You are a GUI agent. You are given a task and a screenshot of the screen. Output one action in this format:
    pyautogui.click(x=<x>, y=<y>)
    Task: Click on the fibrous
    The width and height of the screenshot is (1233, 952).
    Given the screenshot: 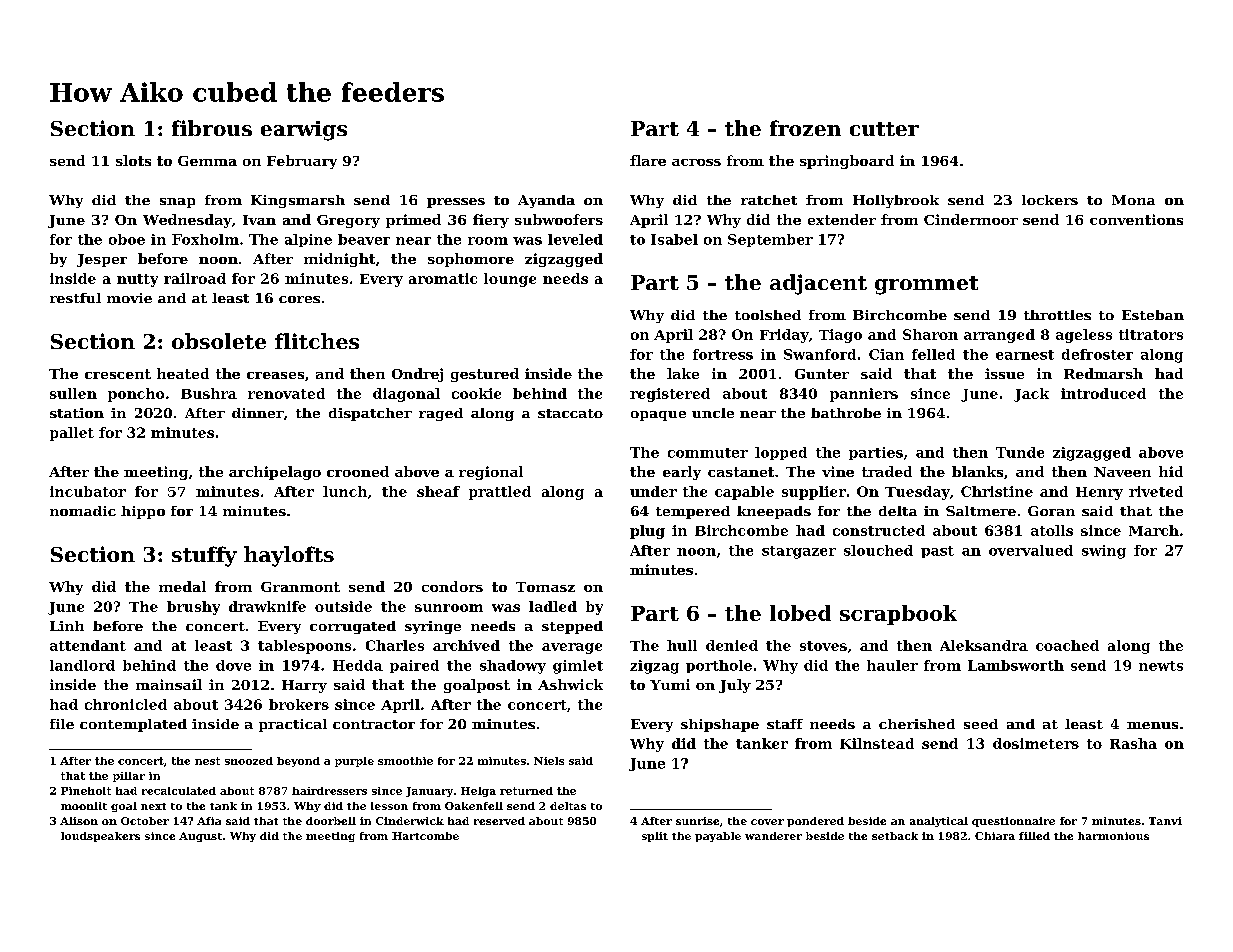 What is the action you would take?
    pyautogui.click(x=212, y=128)
